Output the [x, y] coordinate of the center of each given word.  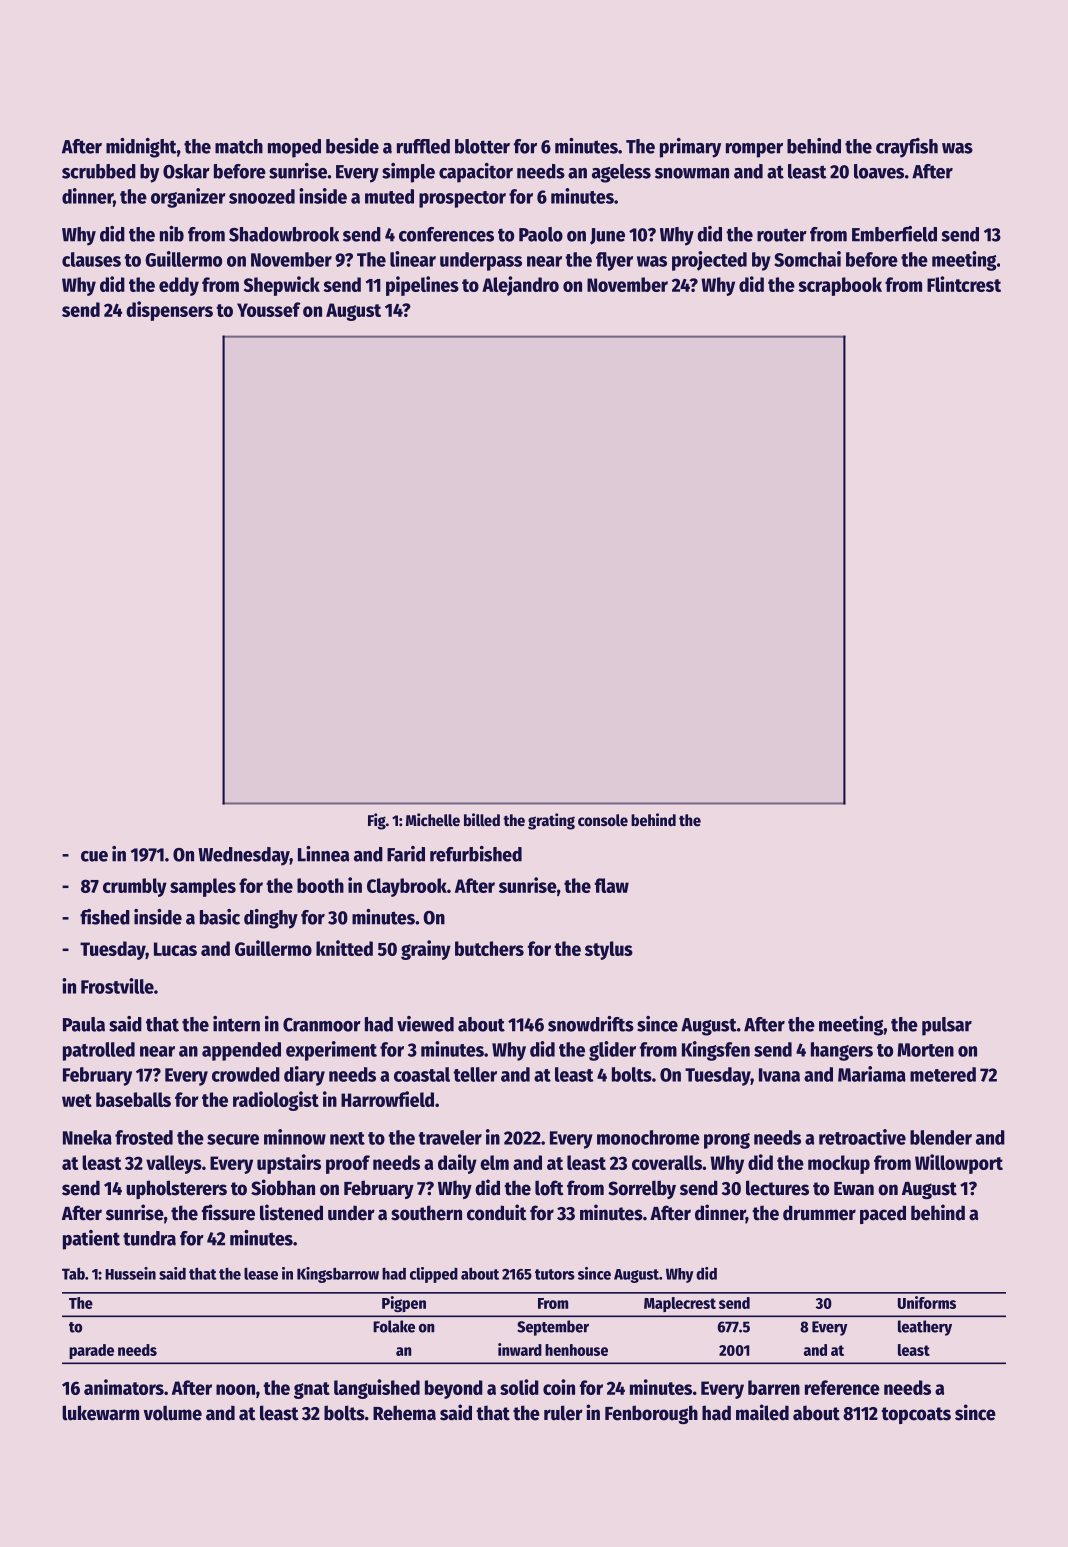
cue [94, 856]
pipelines [422, 286]
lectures [777, 1188]
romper [754, 150]
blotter [482, 146]
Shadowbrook [284, 234]
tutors [555, 1274]
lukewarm [100, 1413]
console [603, 820]
